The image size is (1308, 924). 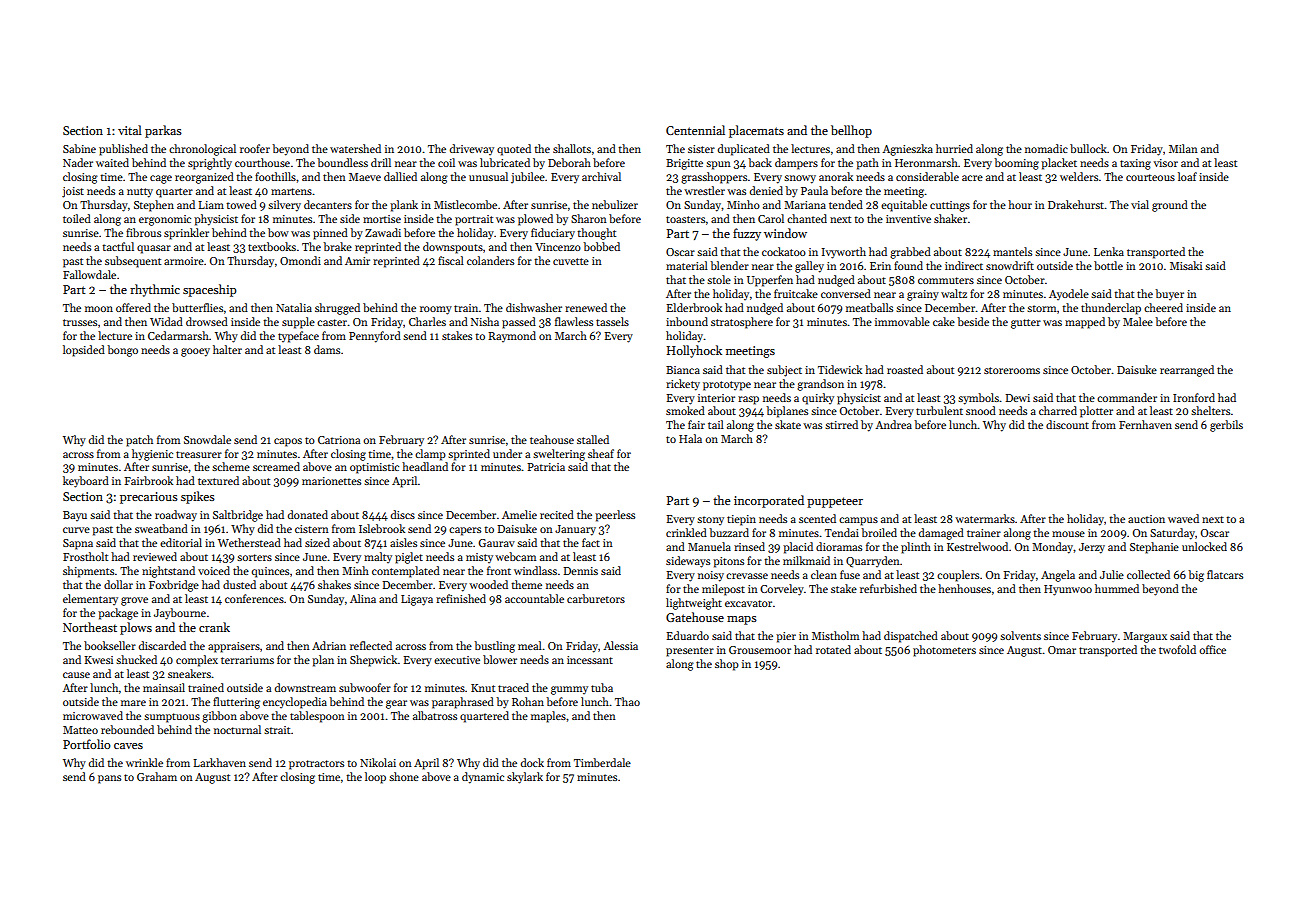 I want to click on subject, so click(x=784, y=371).
